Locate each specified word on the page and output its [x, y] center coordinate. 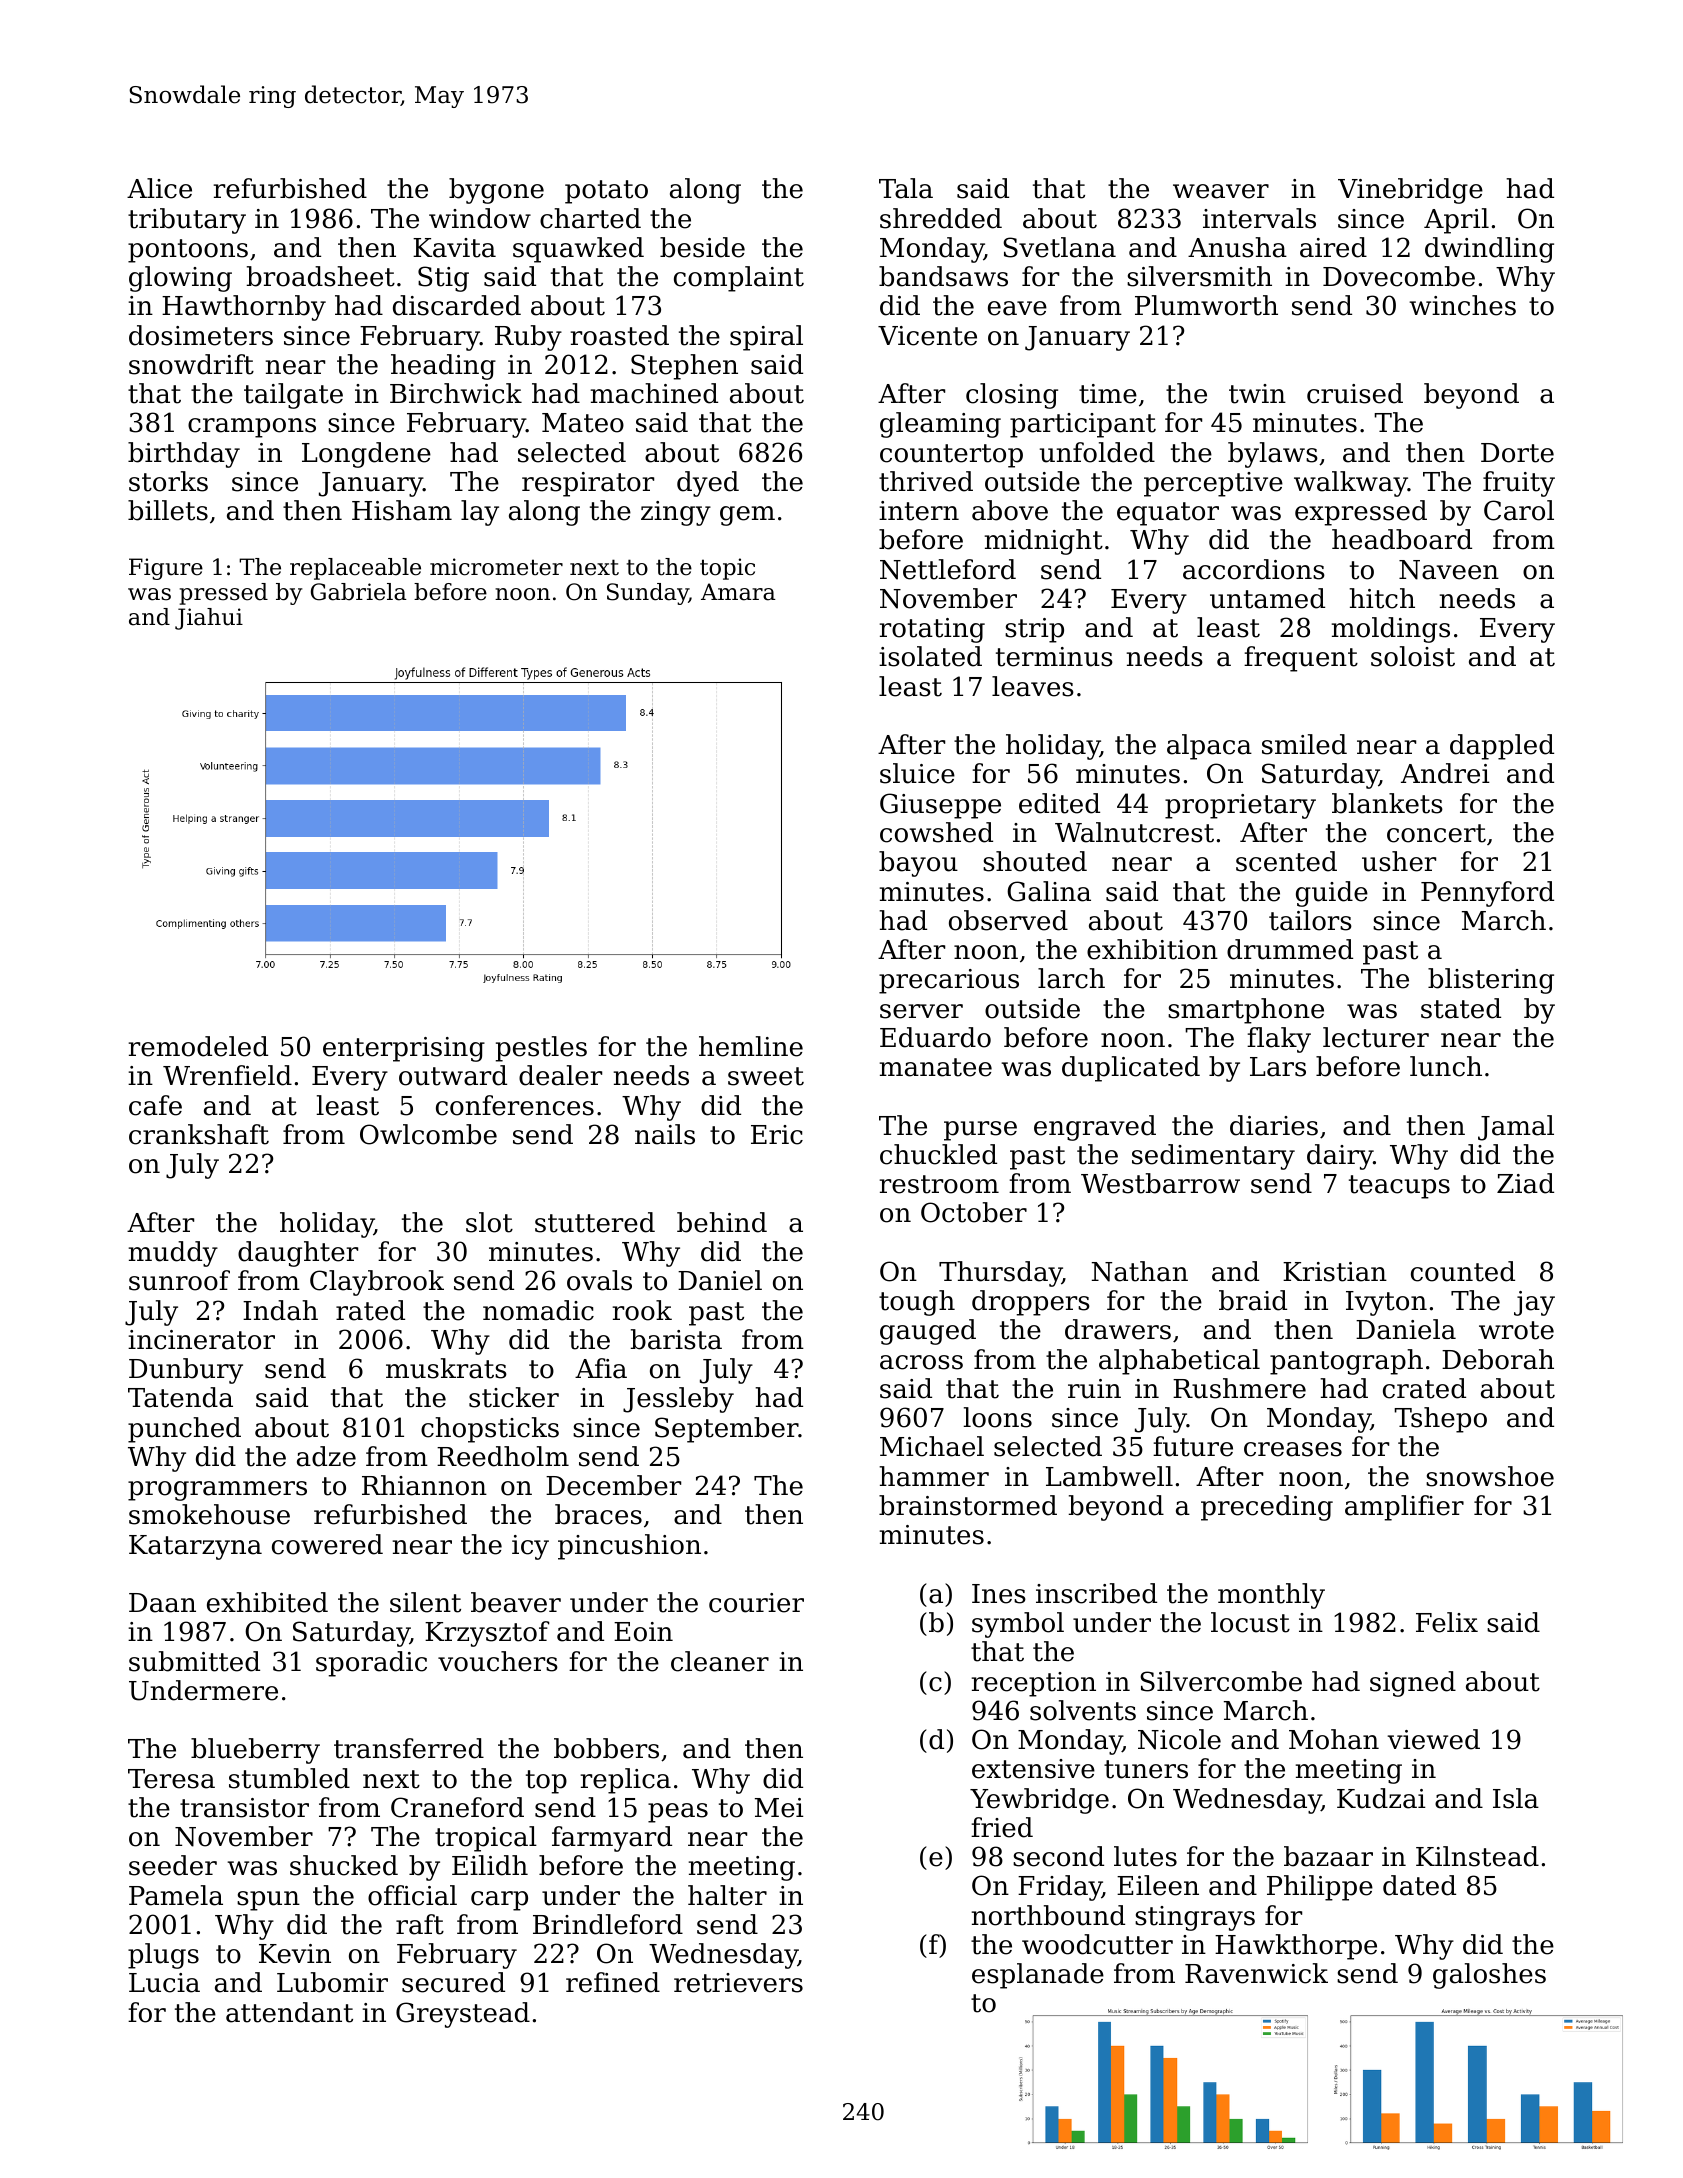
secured [453, 1982]
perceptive [1213, 484]
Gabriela [359, 592]
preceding [1267, 1508]
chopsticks [490, 1430]
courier [756, 1603]
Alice [159, 188]
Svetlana [1059, 247]
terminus [1054, 657]
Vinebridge [1410, 191]
